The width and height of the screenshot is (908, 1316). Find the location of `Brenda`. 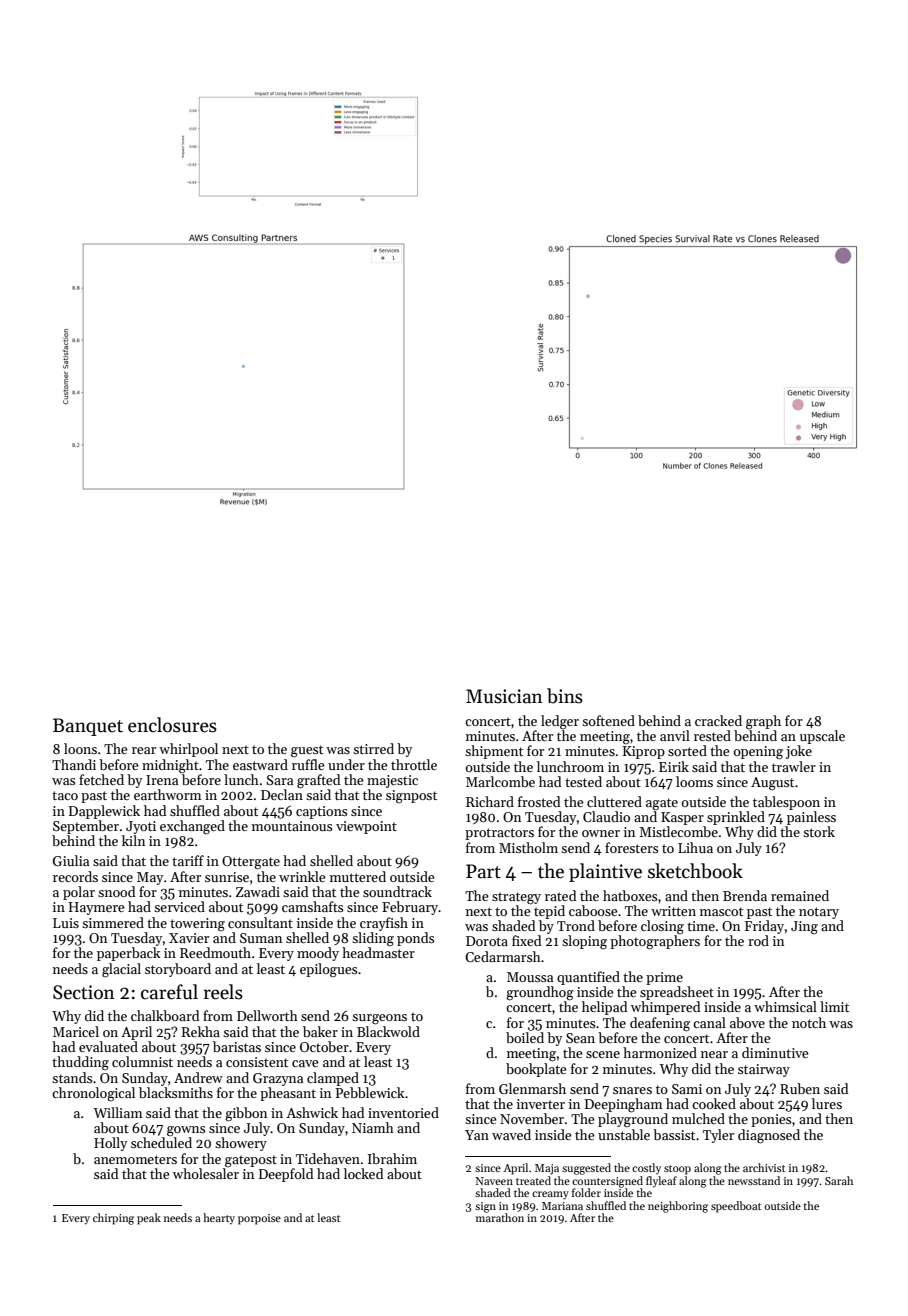

Brenda is located at coordinates (745, 895).
